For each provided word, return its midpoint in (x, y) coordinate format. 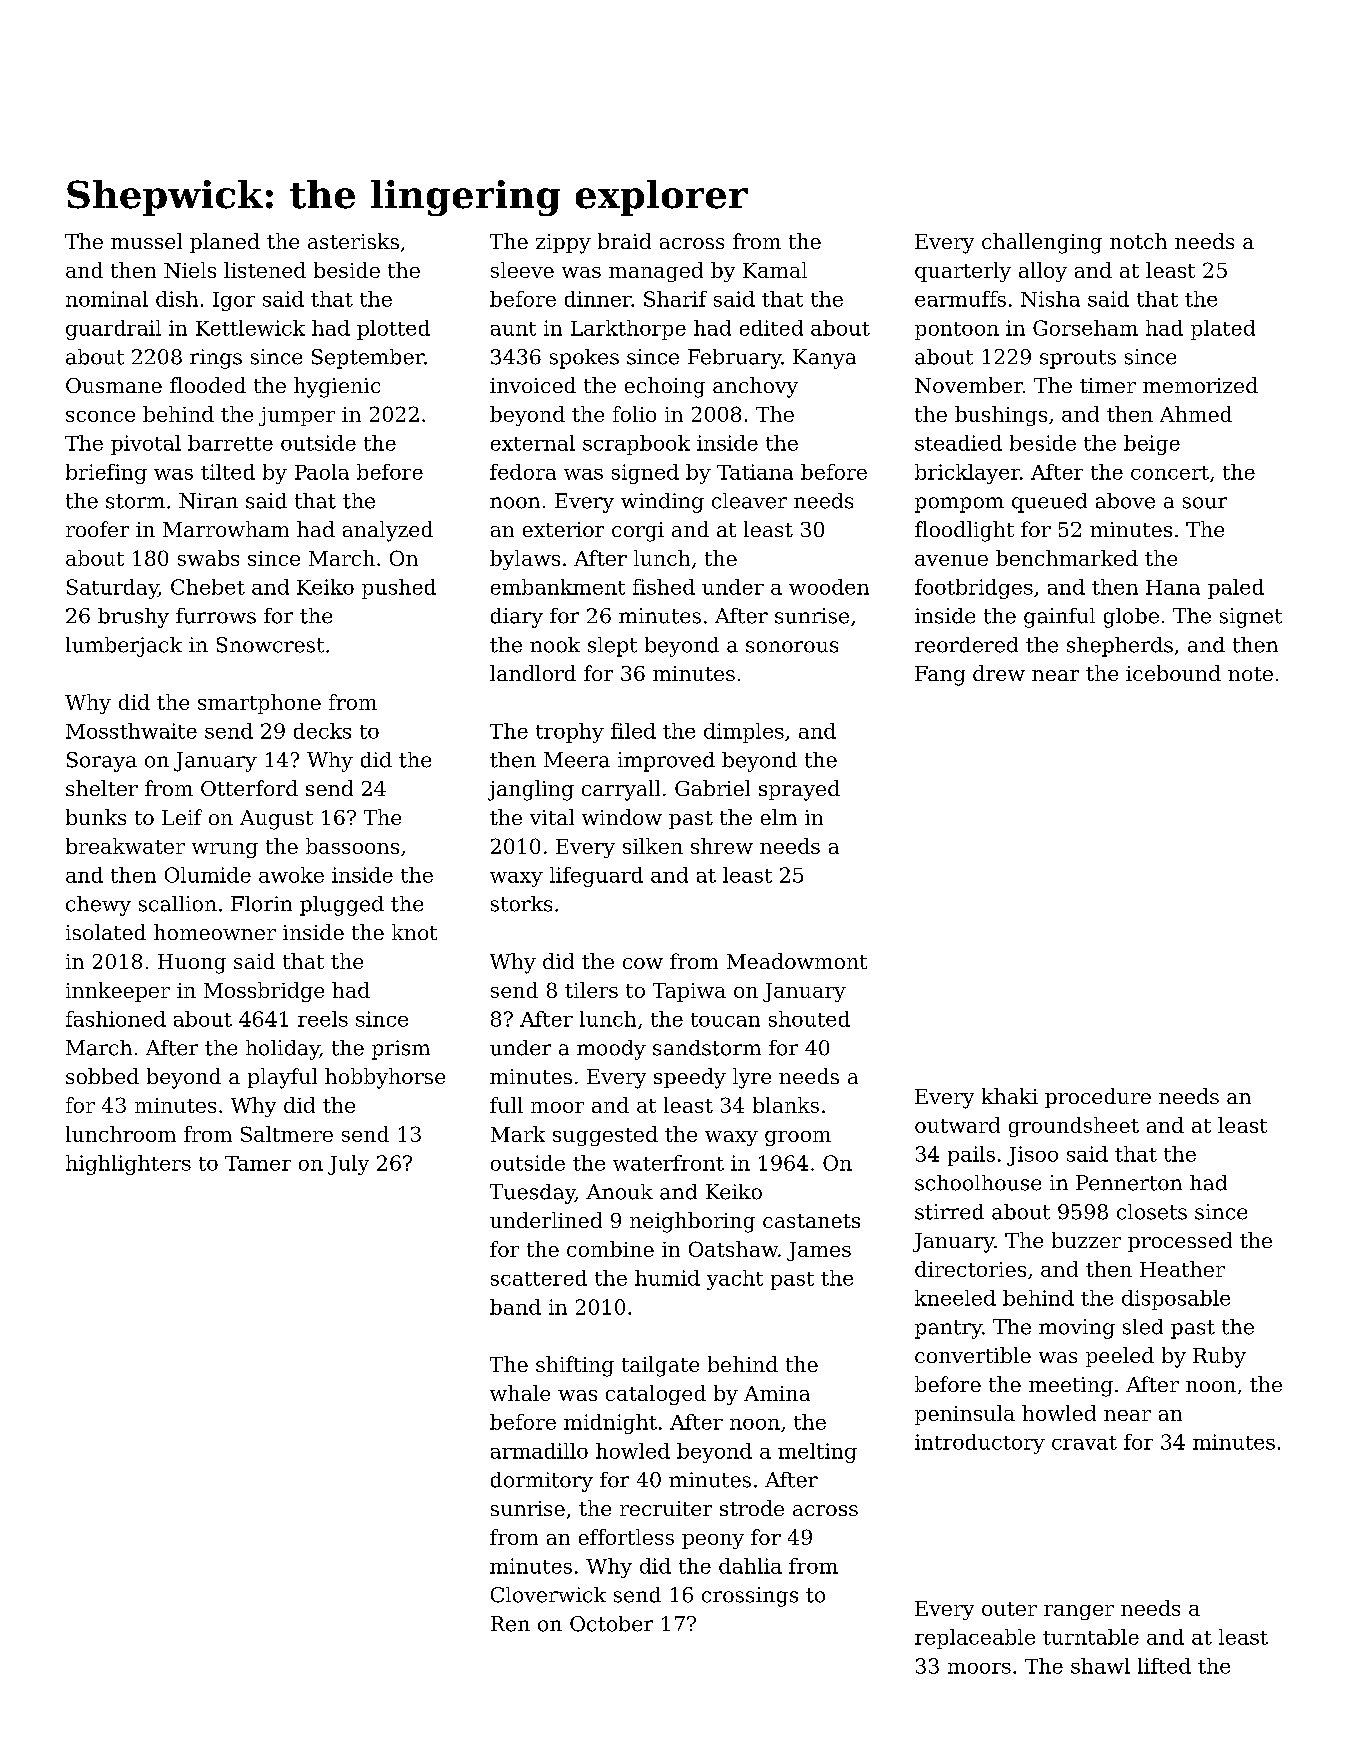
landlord (533, 673)
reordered (966, 645)
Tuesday (532, 1194)
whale (520, 1393)
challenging (1042, 243)
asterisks (353, 241)
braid (624, 241)
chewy (98, 906)
